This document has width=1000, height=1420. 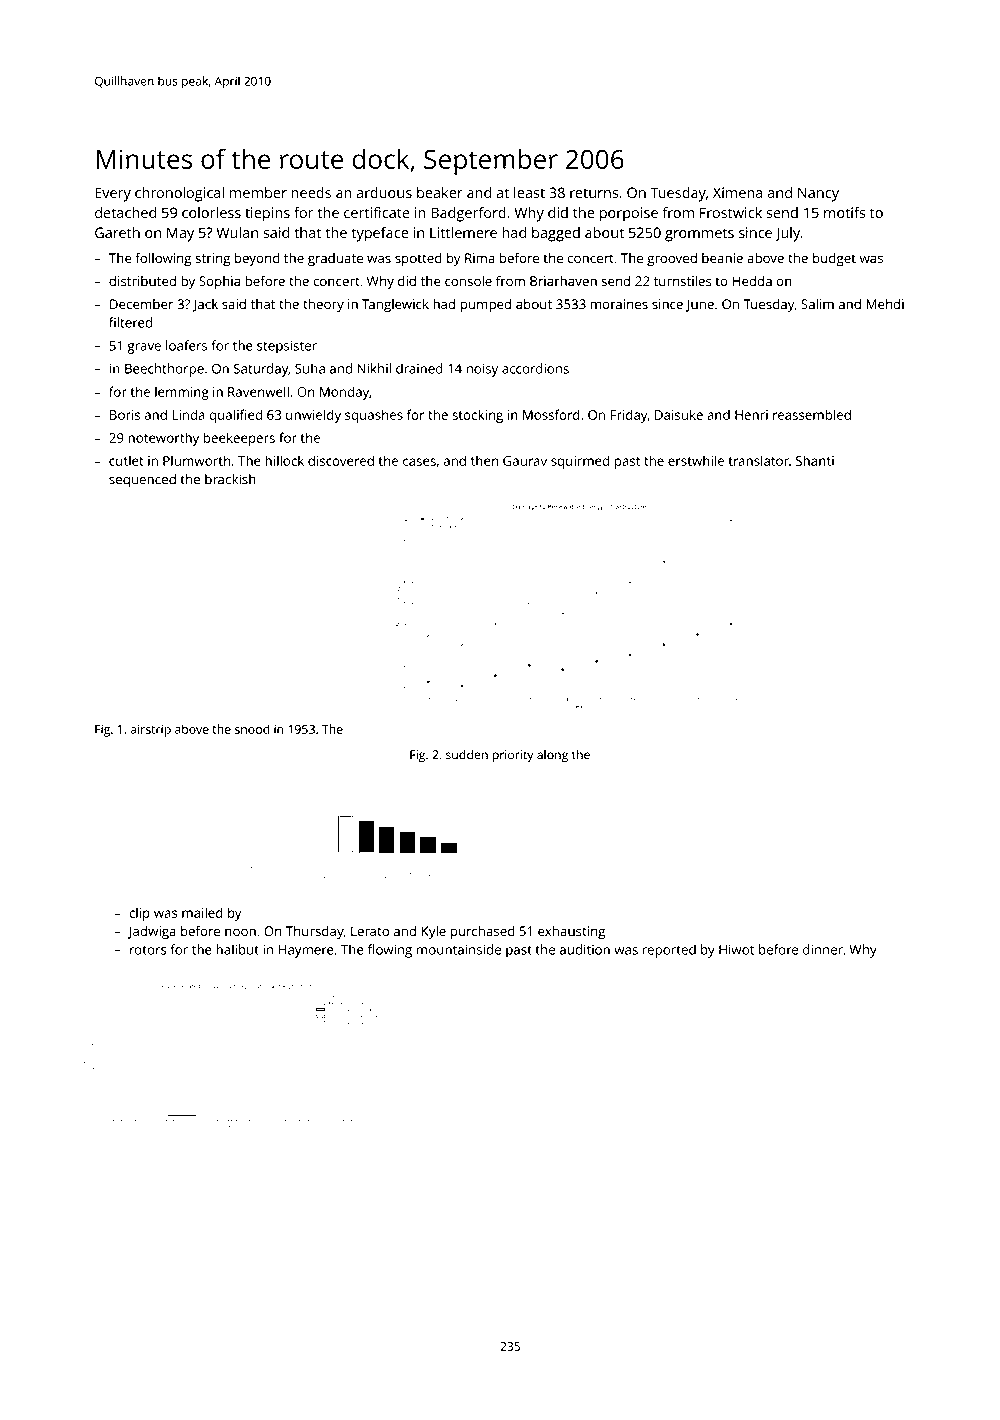 I want to click on Shanti, so click(x=815, y=460).
